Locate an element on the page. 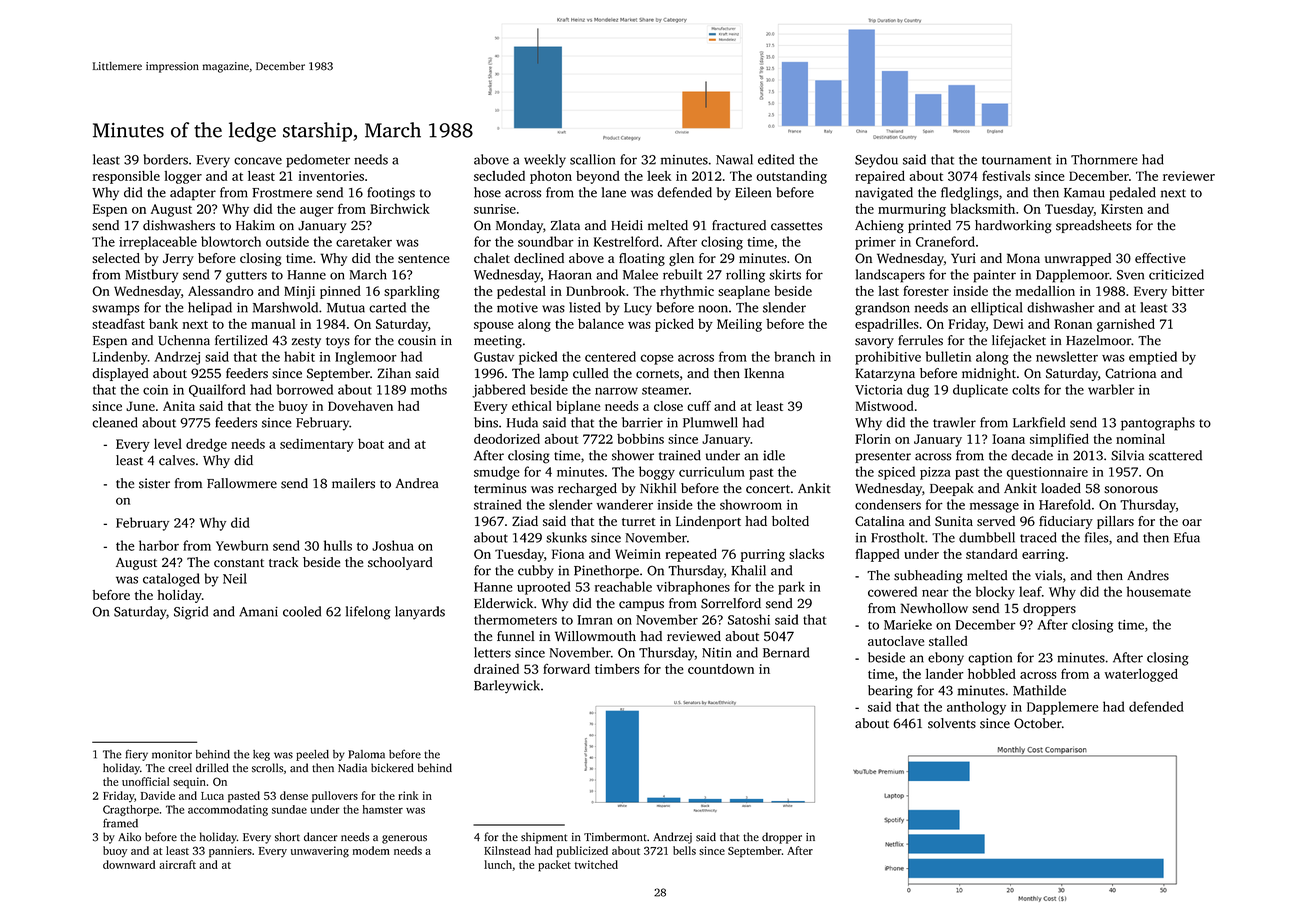 This document has height=924, width=1308. spreadsheets is located at coordinates (1094, 226).
